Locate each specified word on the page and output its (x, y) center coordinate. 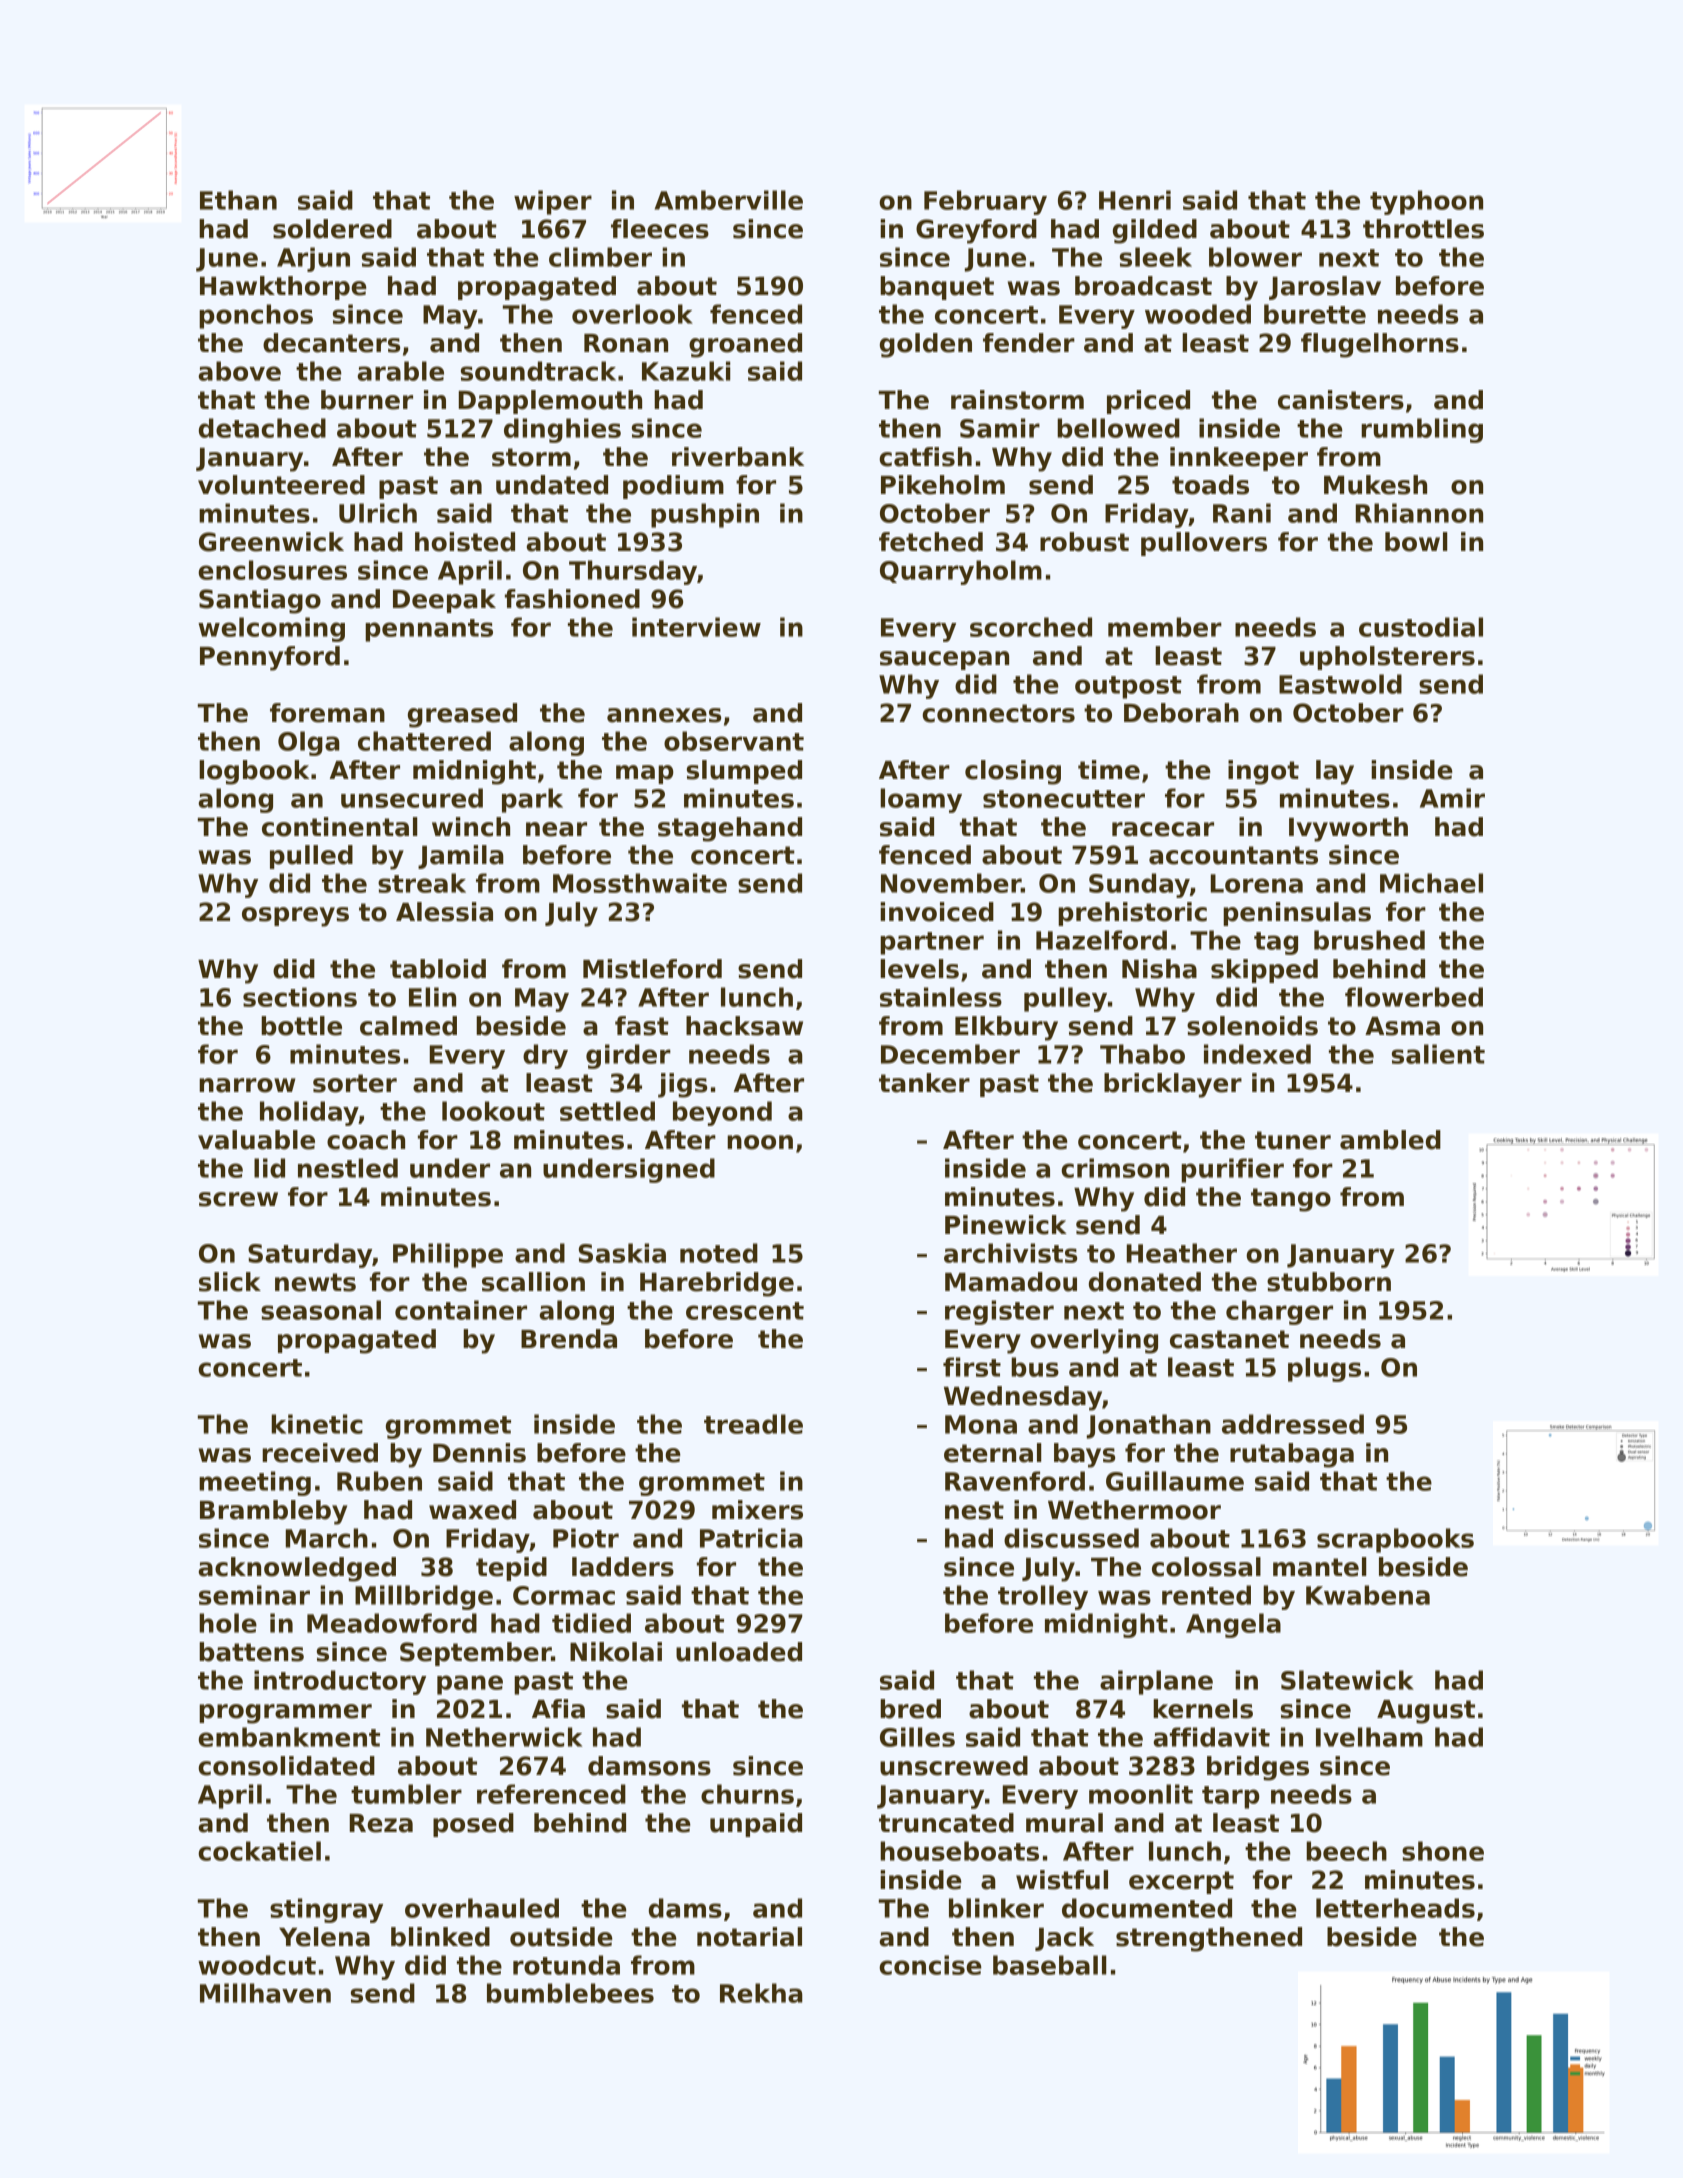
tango (1291, 1200)
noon (760, 1142)
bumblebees (570, 1993)
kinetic (317, 1424)
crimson (1115, 1168)
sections (300, 997)
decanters (331, 343)
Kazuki (686, 371)
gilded (1155, 231)
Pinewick (1006, 1225)
